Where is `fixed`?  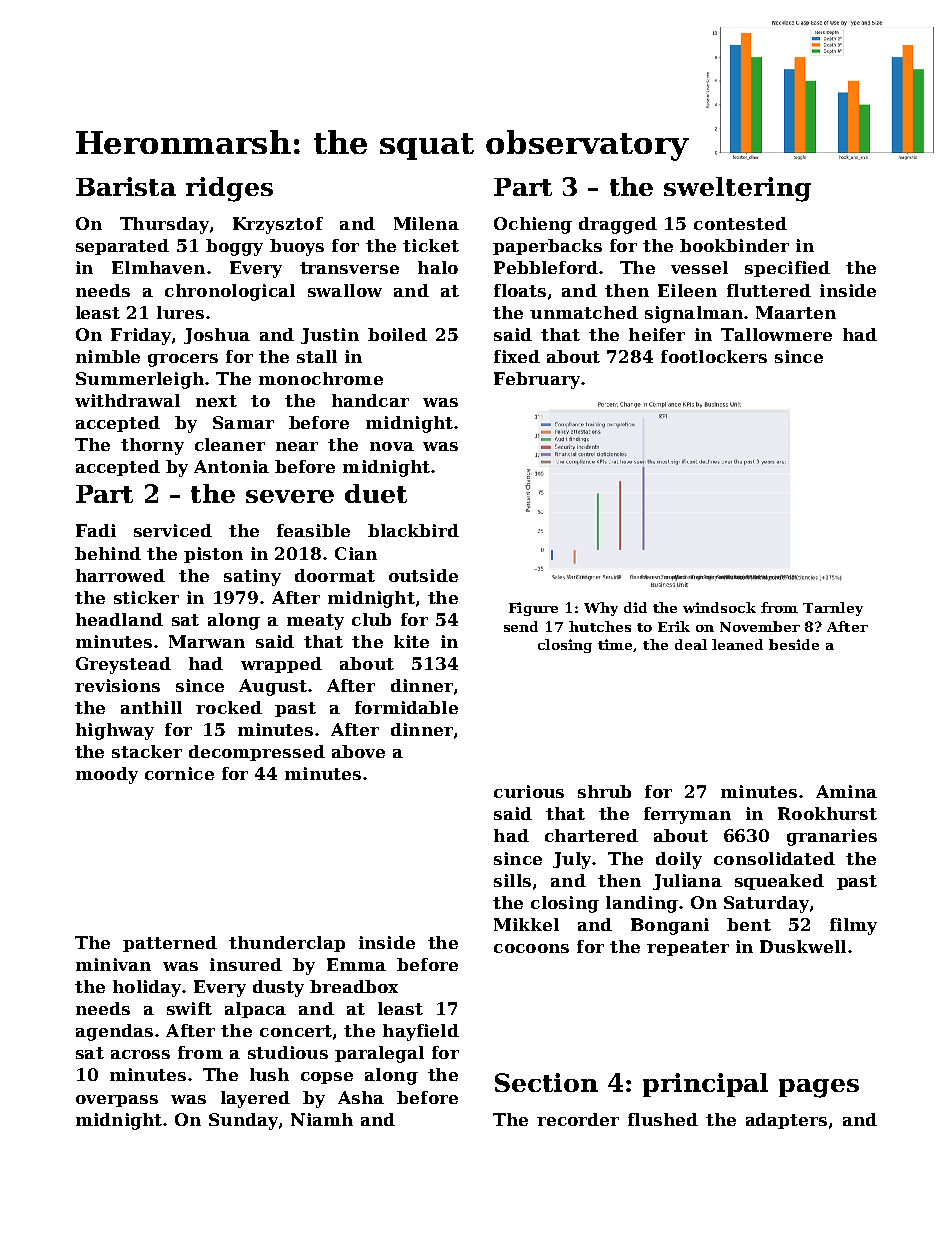
fixed is located at coordinates (517, 356).
